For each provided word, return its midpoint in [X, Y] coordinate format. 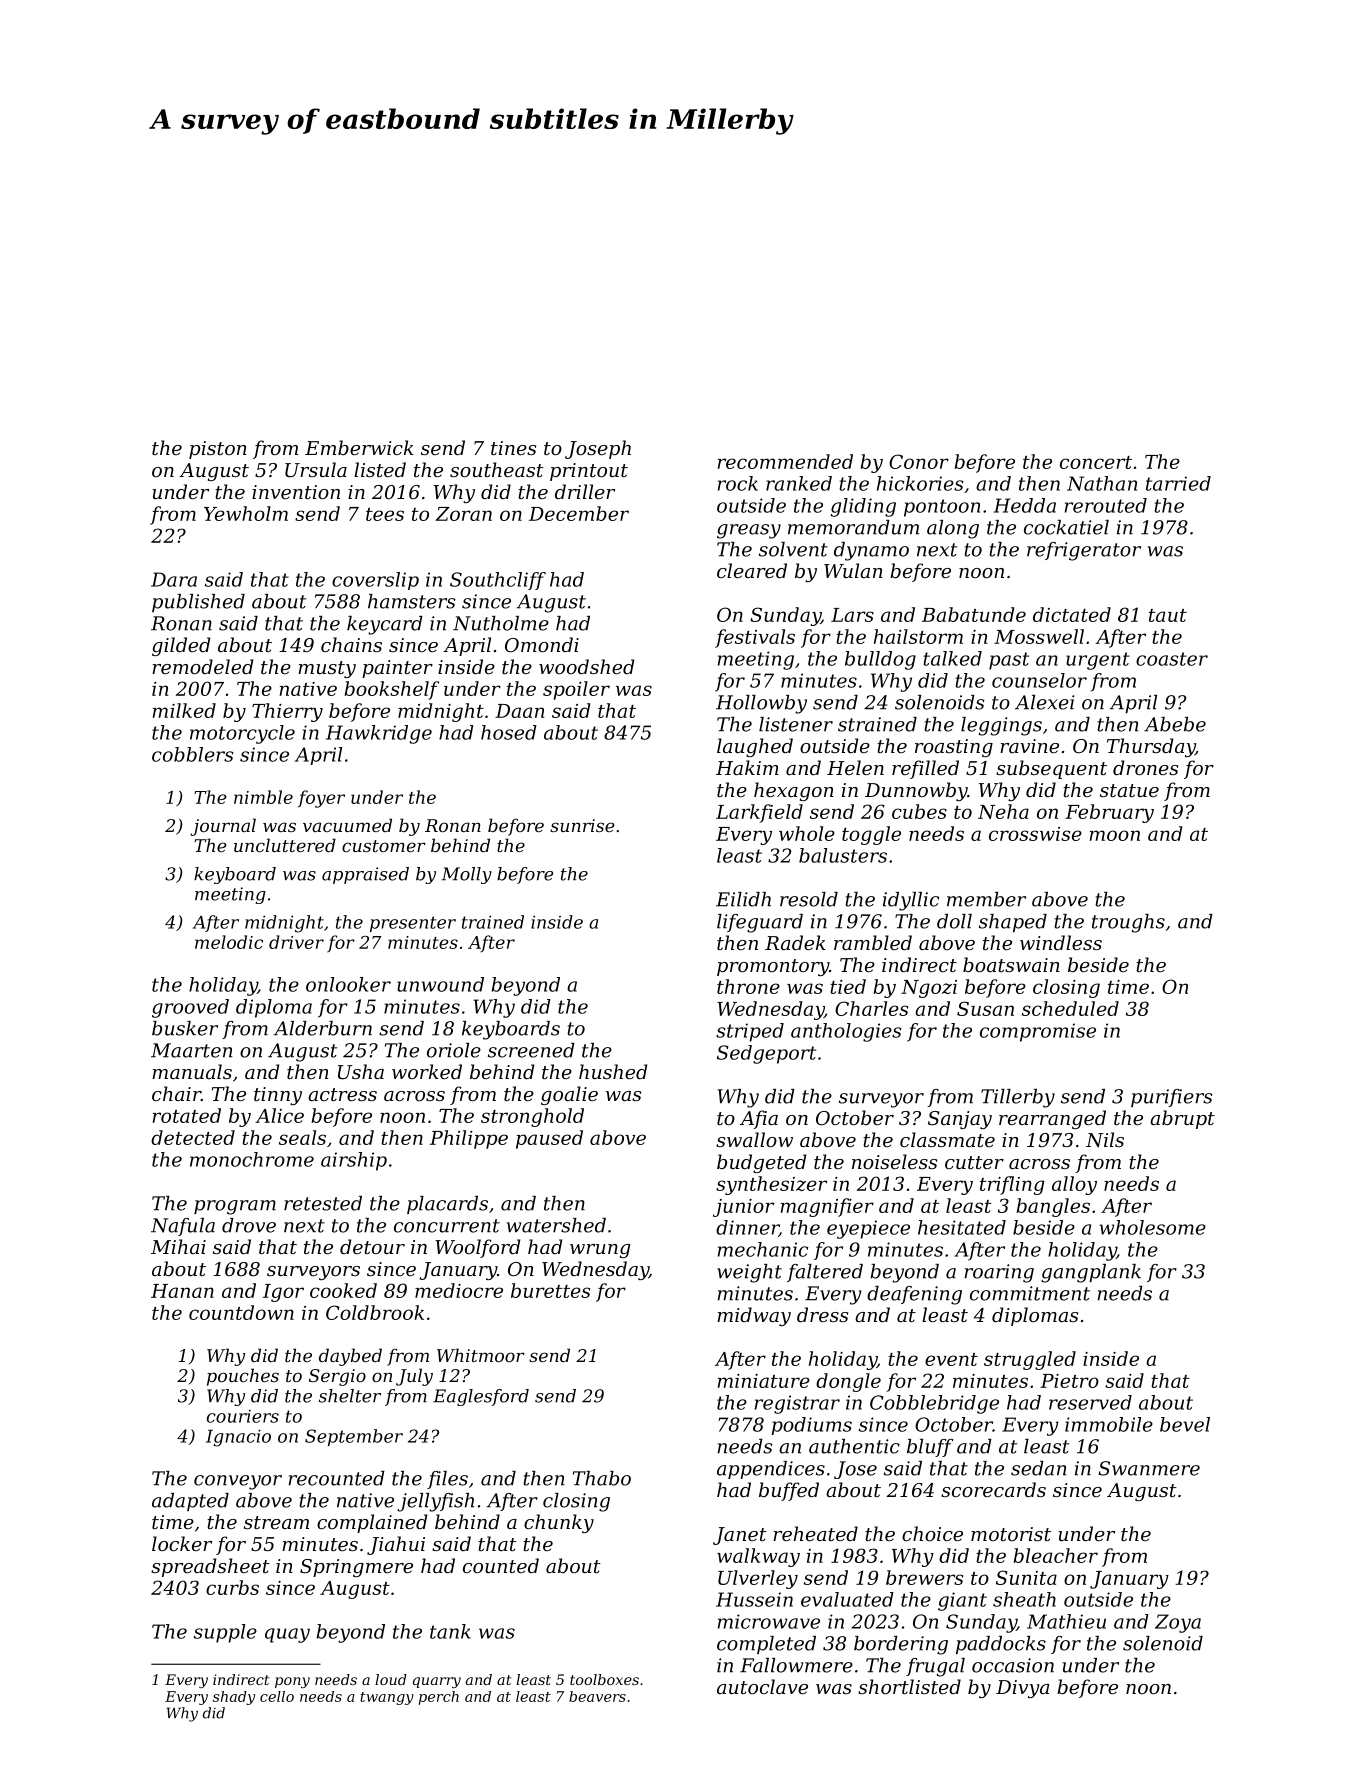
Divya [1022, 1689]
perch [439, 1698]
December [579, 513]
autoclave [762, 1686]
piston [218, 450]
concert [1096, 462]
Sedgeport [766, 1054]
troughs [1128, 923]
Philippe [469, 1139]
